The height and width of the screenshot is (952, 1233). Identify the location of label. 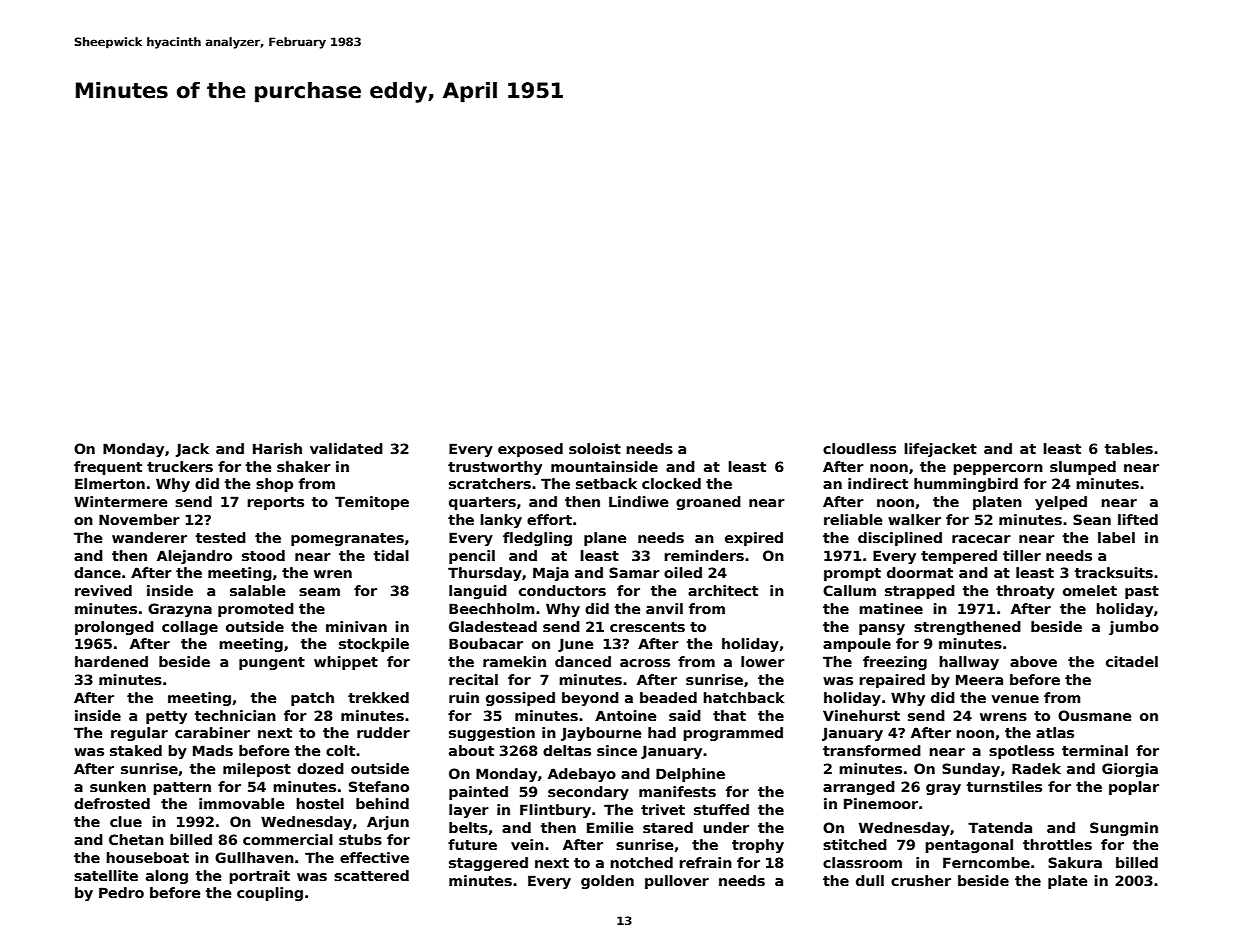
(1116, 537).
